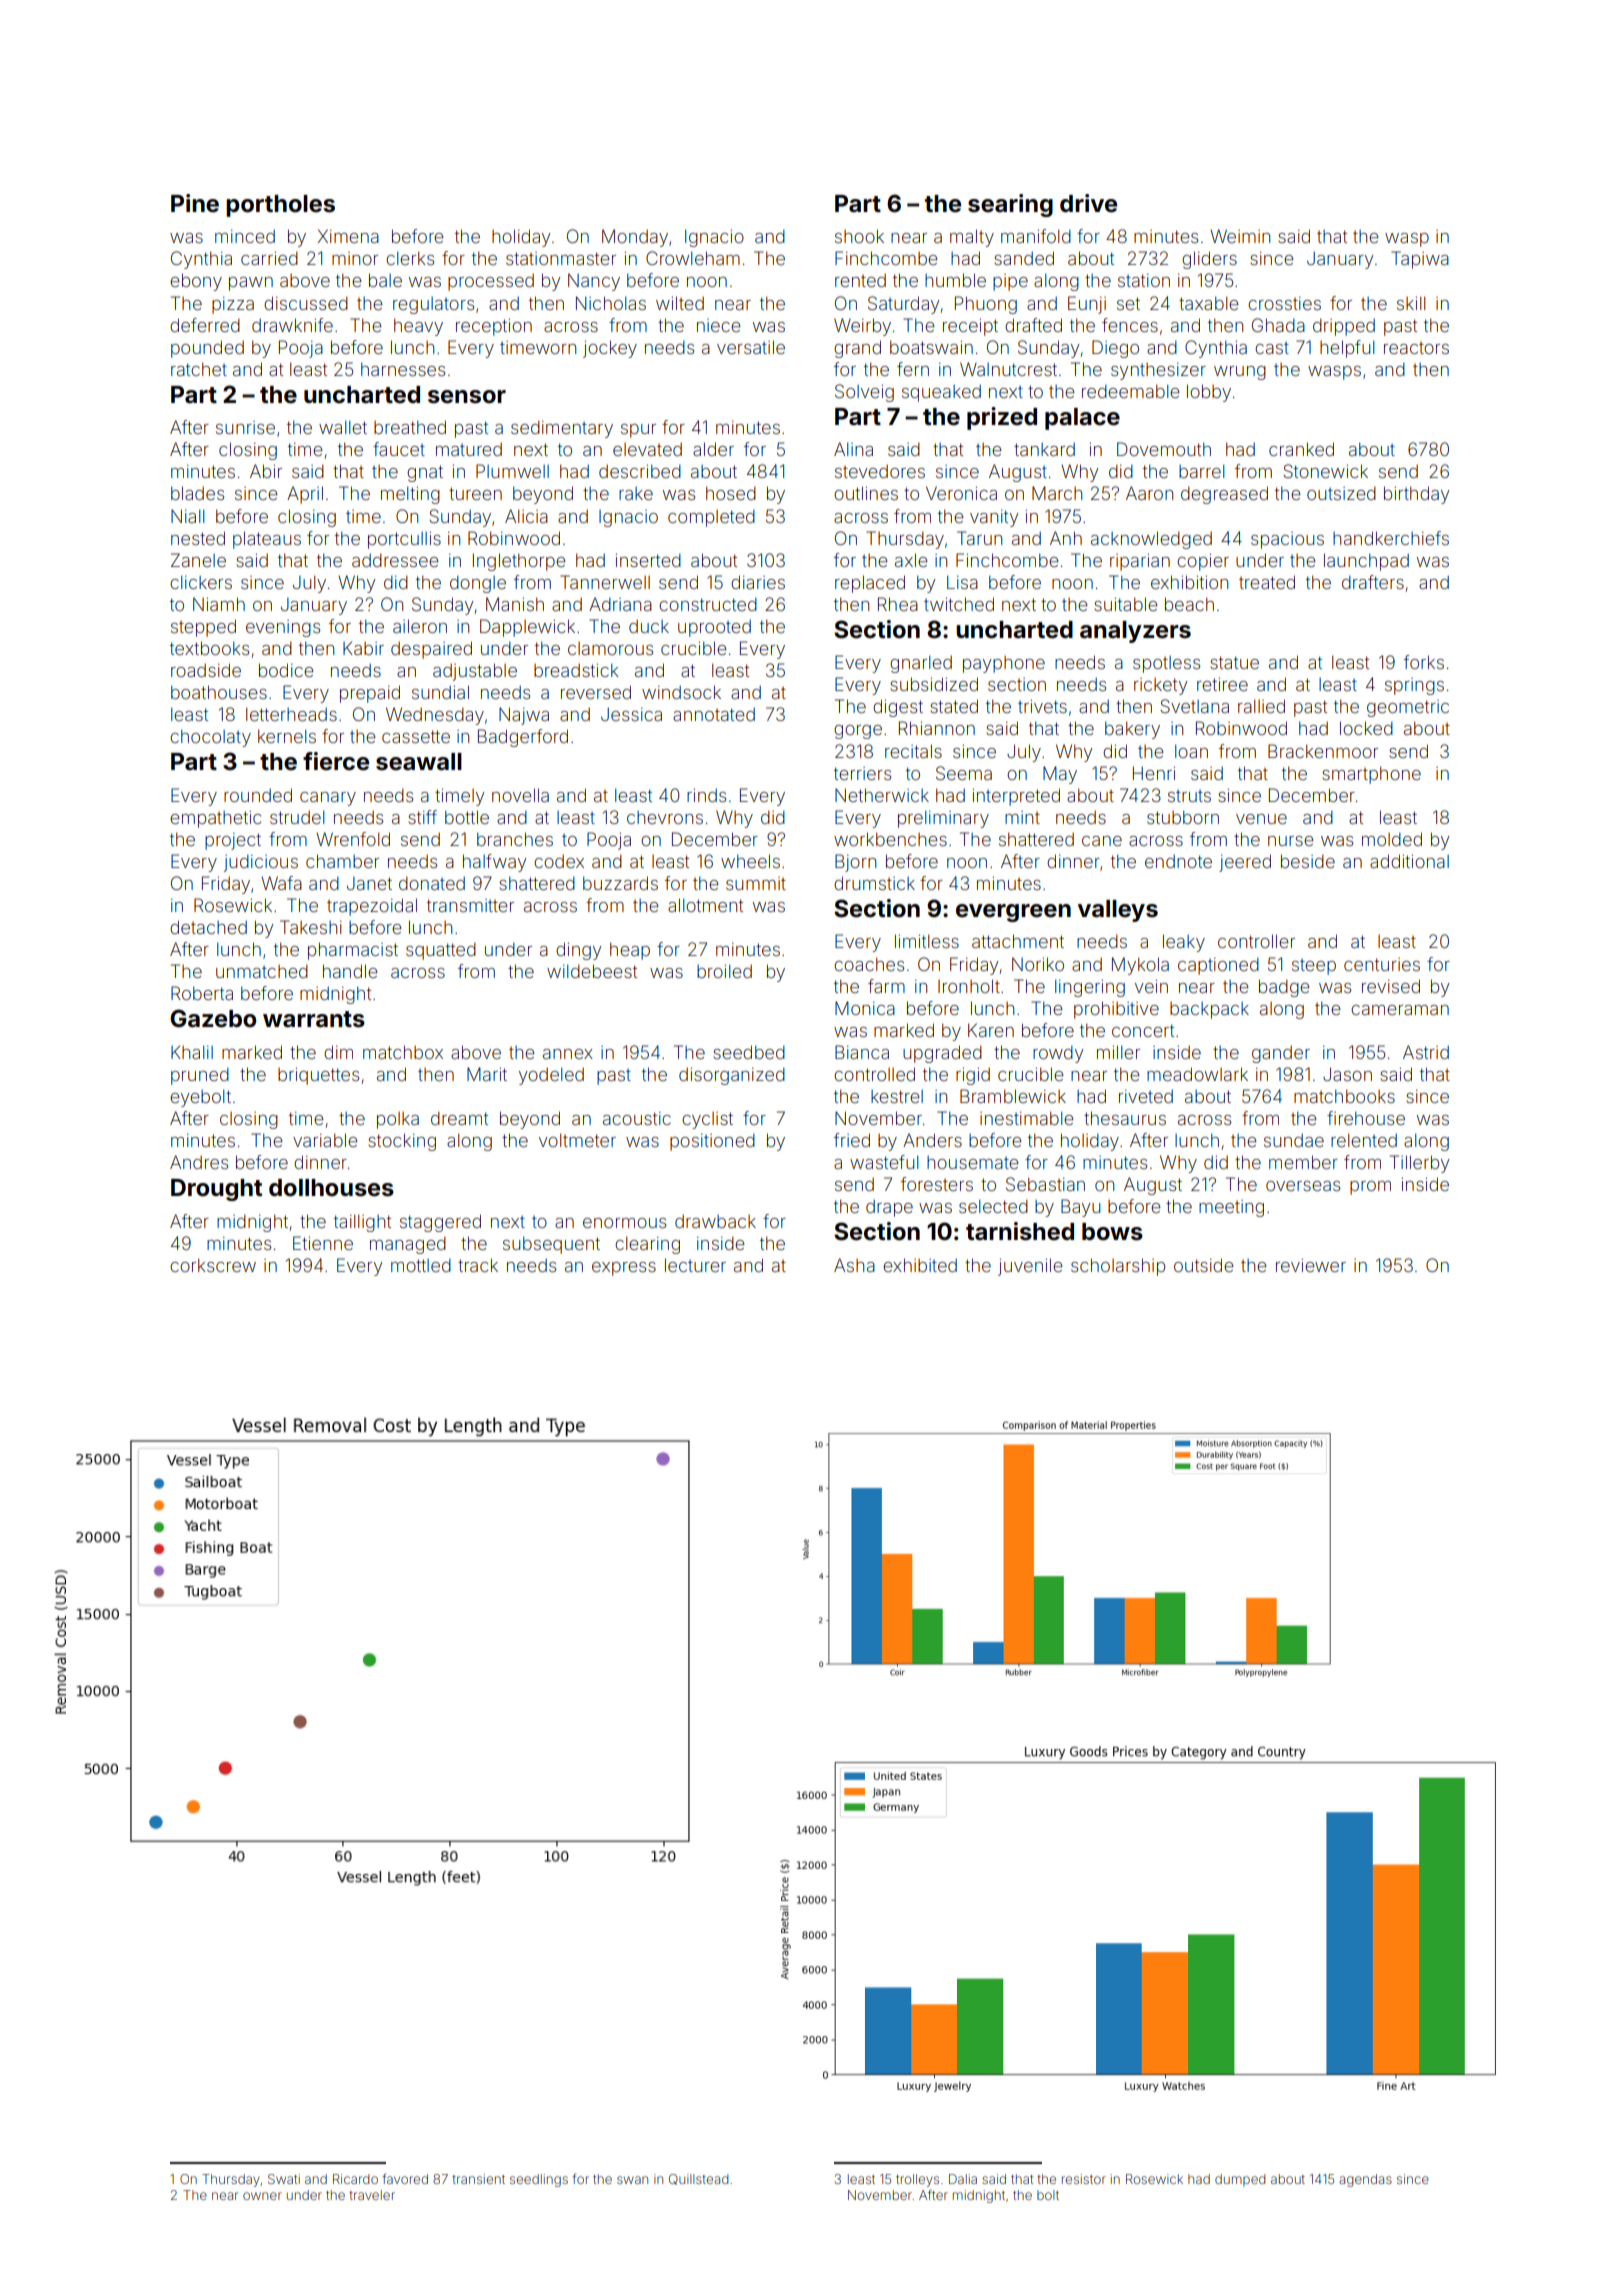 This screenshot has width=1620, height=2292. Describe the element at coordinates (213, 1265) in the screenshot. I see `corkscrew` at that location.
